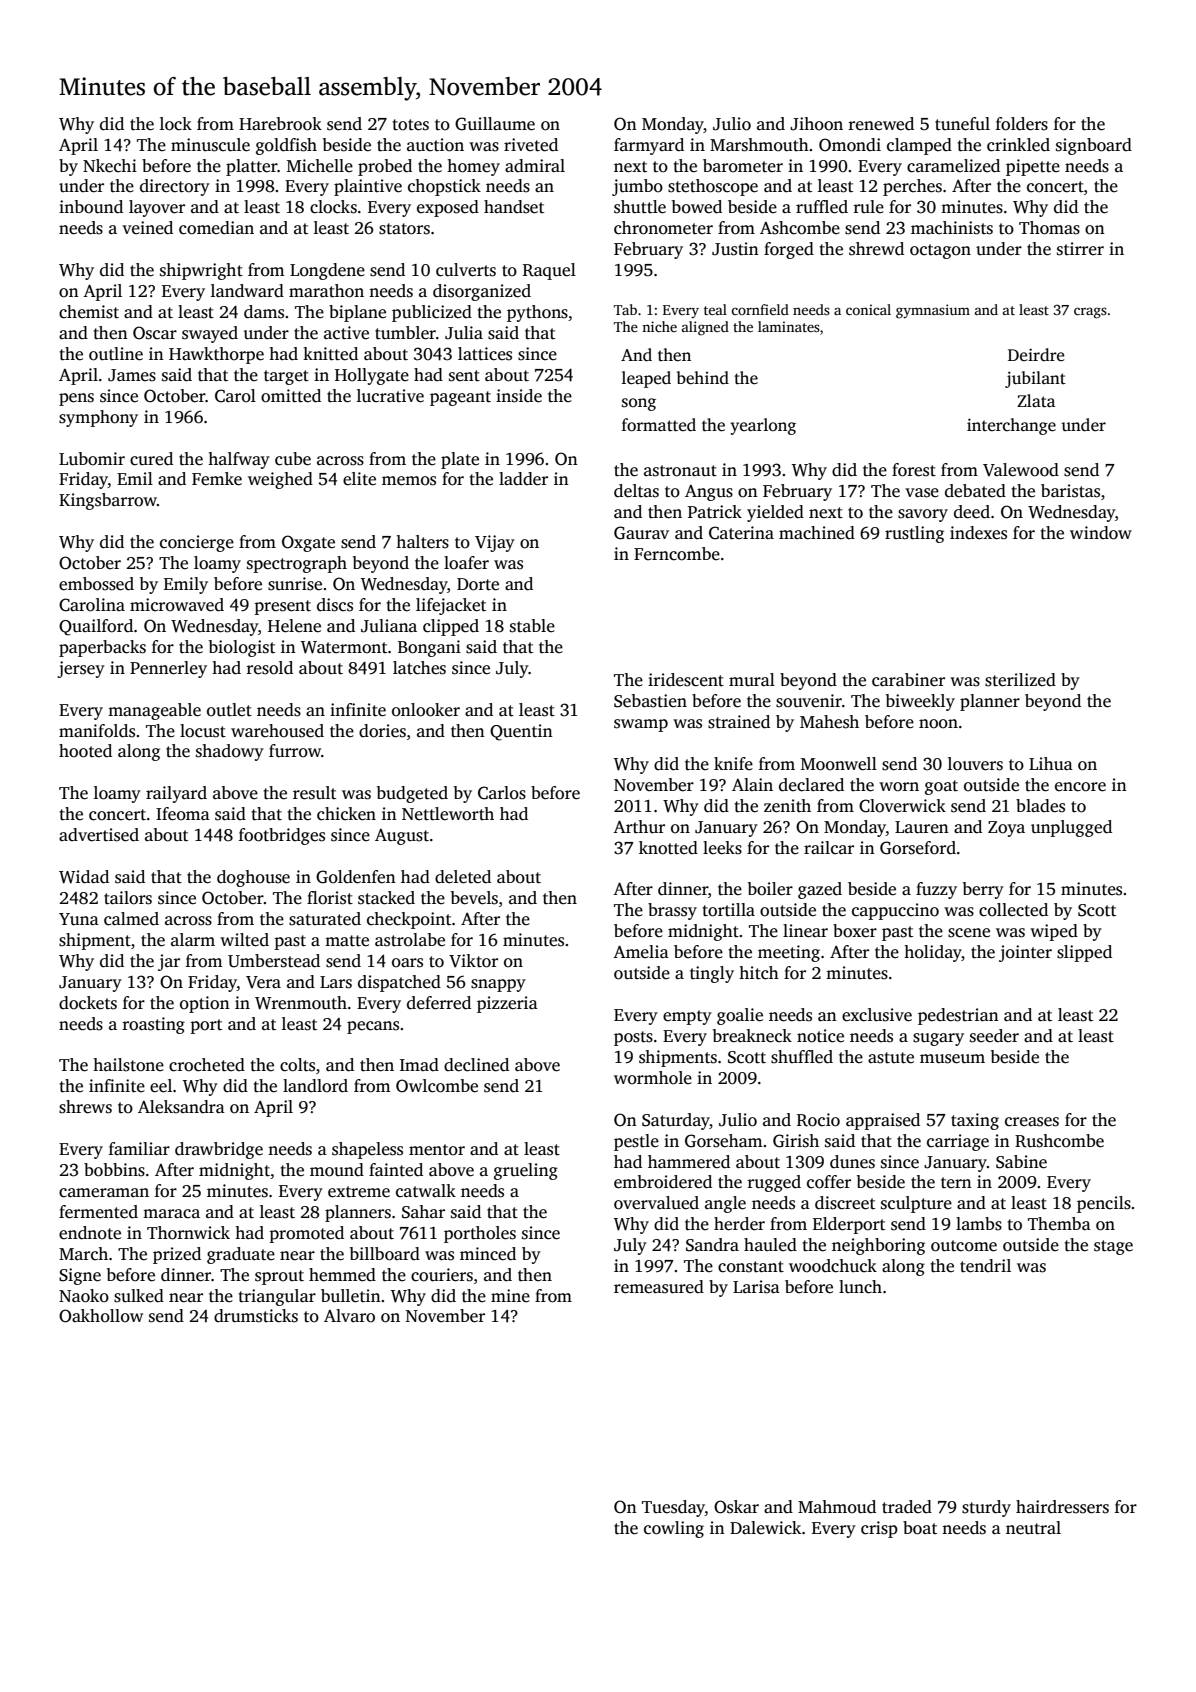  Describe the element at coordinates (280, 124) in the image. I see `Harebrook` at that location.
